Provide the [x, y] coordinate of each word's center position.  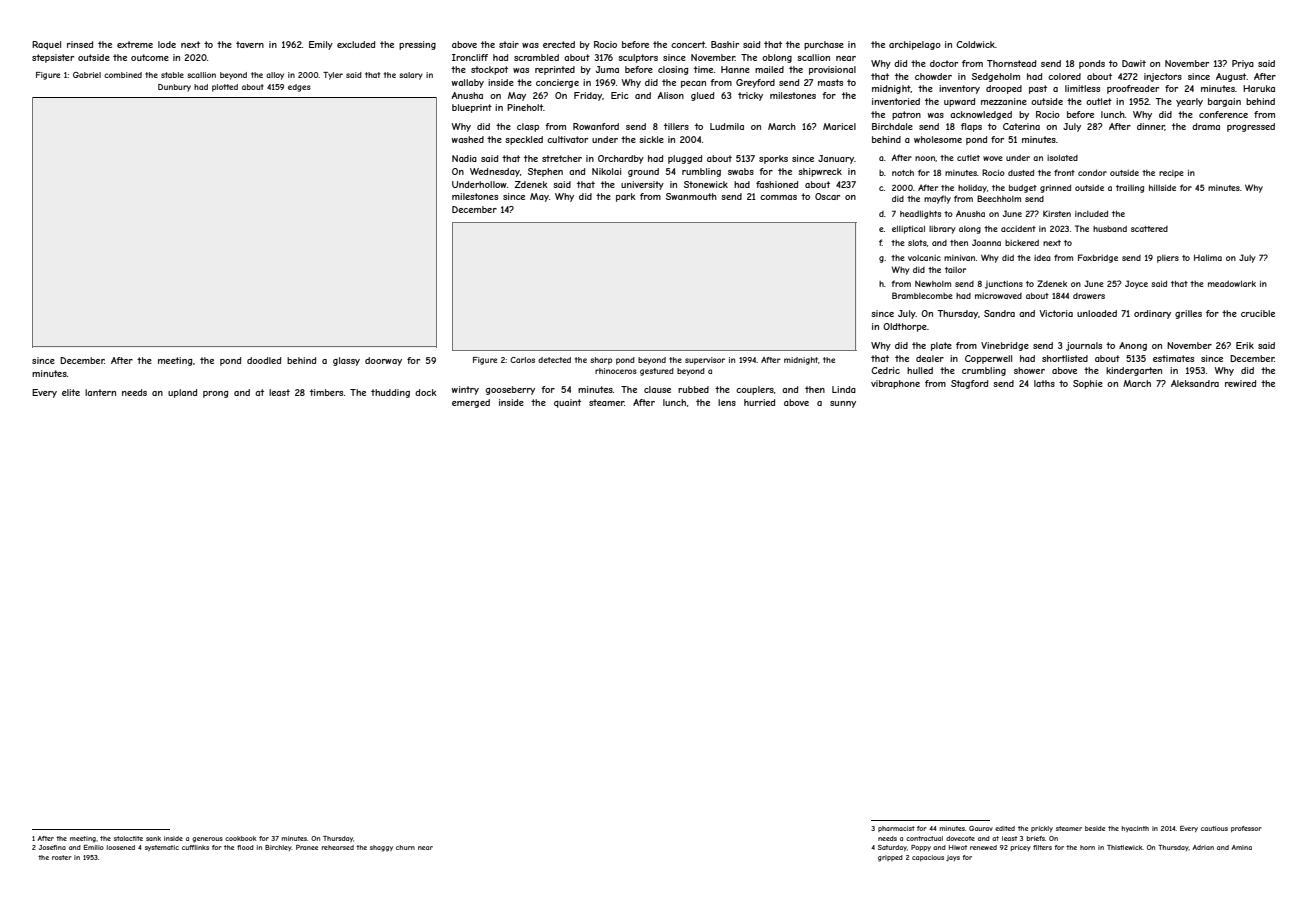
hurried [759, 402]
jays [953, 858]
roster [62, 857]
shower [1029, 370]
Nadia [464, 158]
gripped [890, 858]
